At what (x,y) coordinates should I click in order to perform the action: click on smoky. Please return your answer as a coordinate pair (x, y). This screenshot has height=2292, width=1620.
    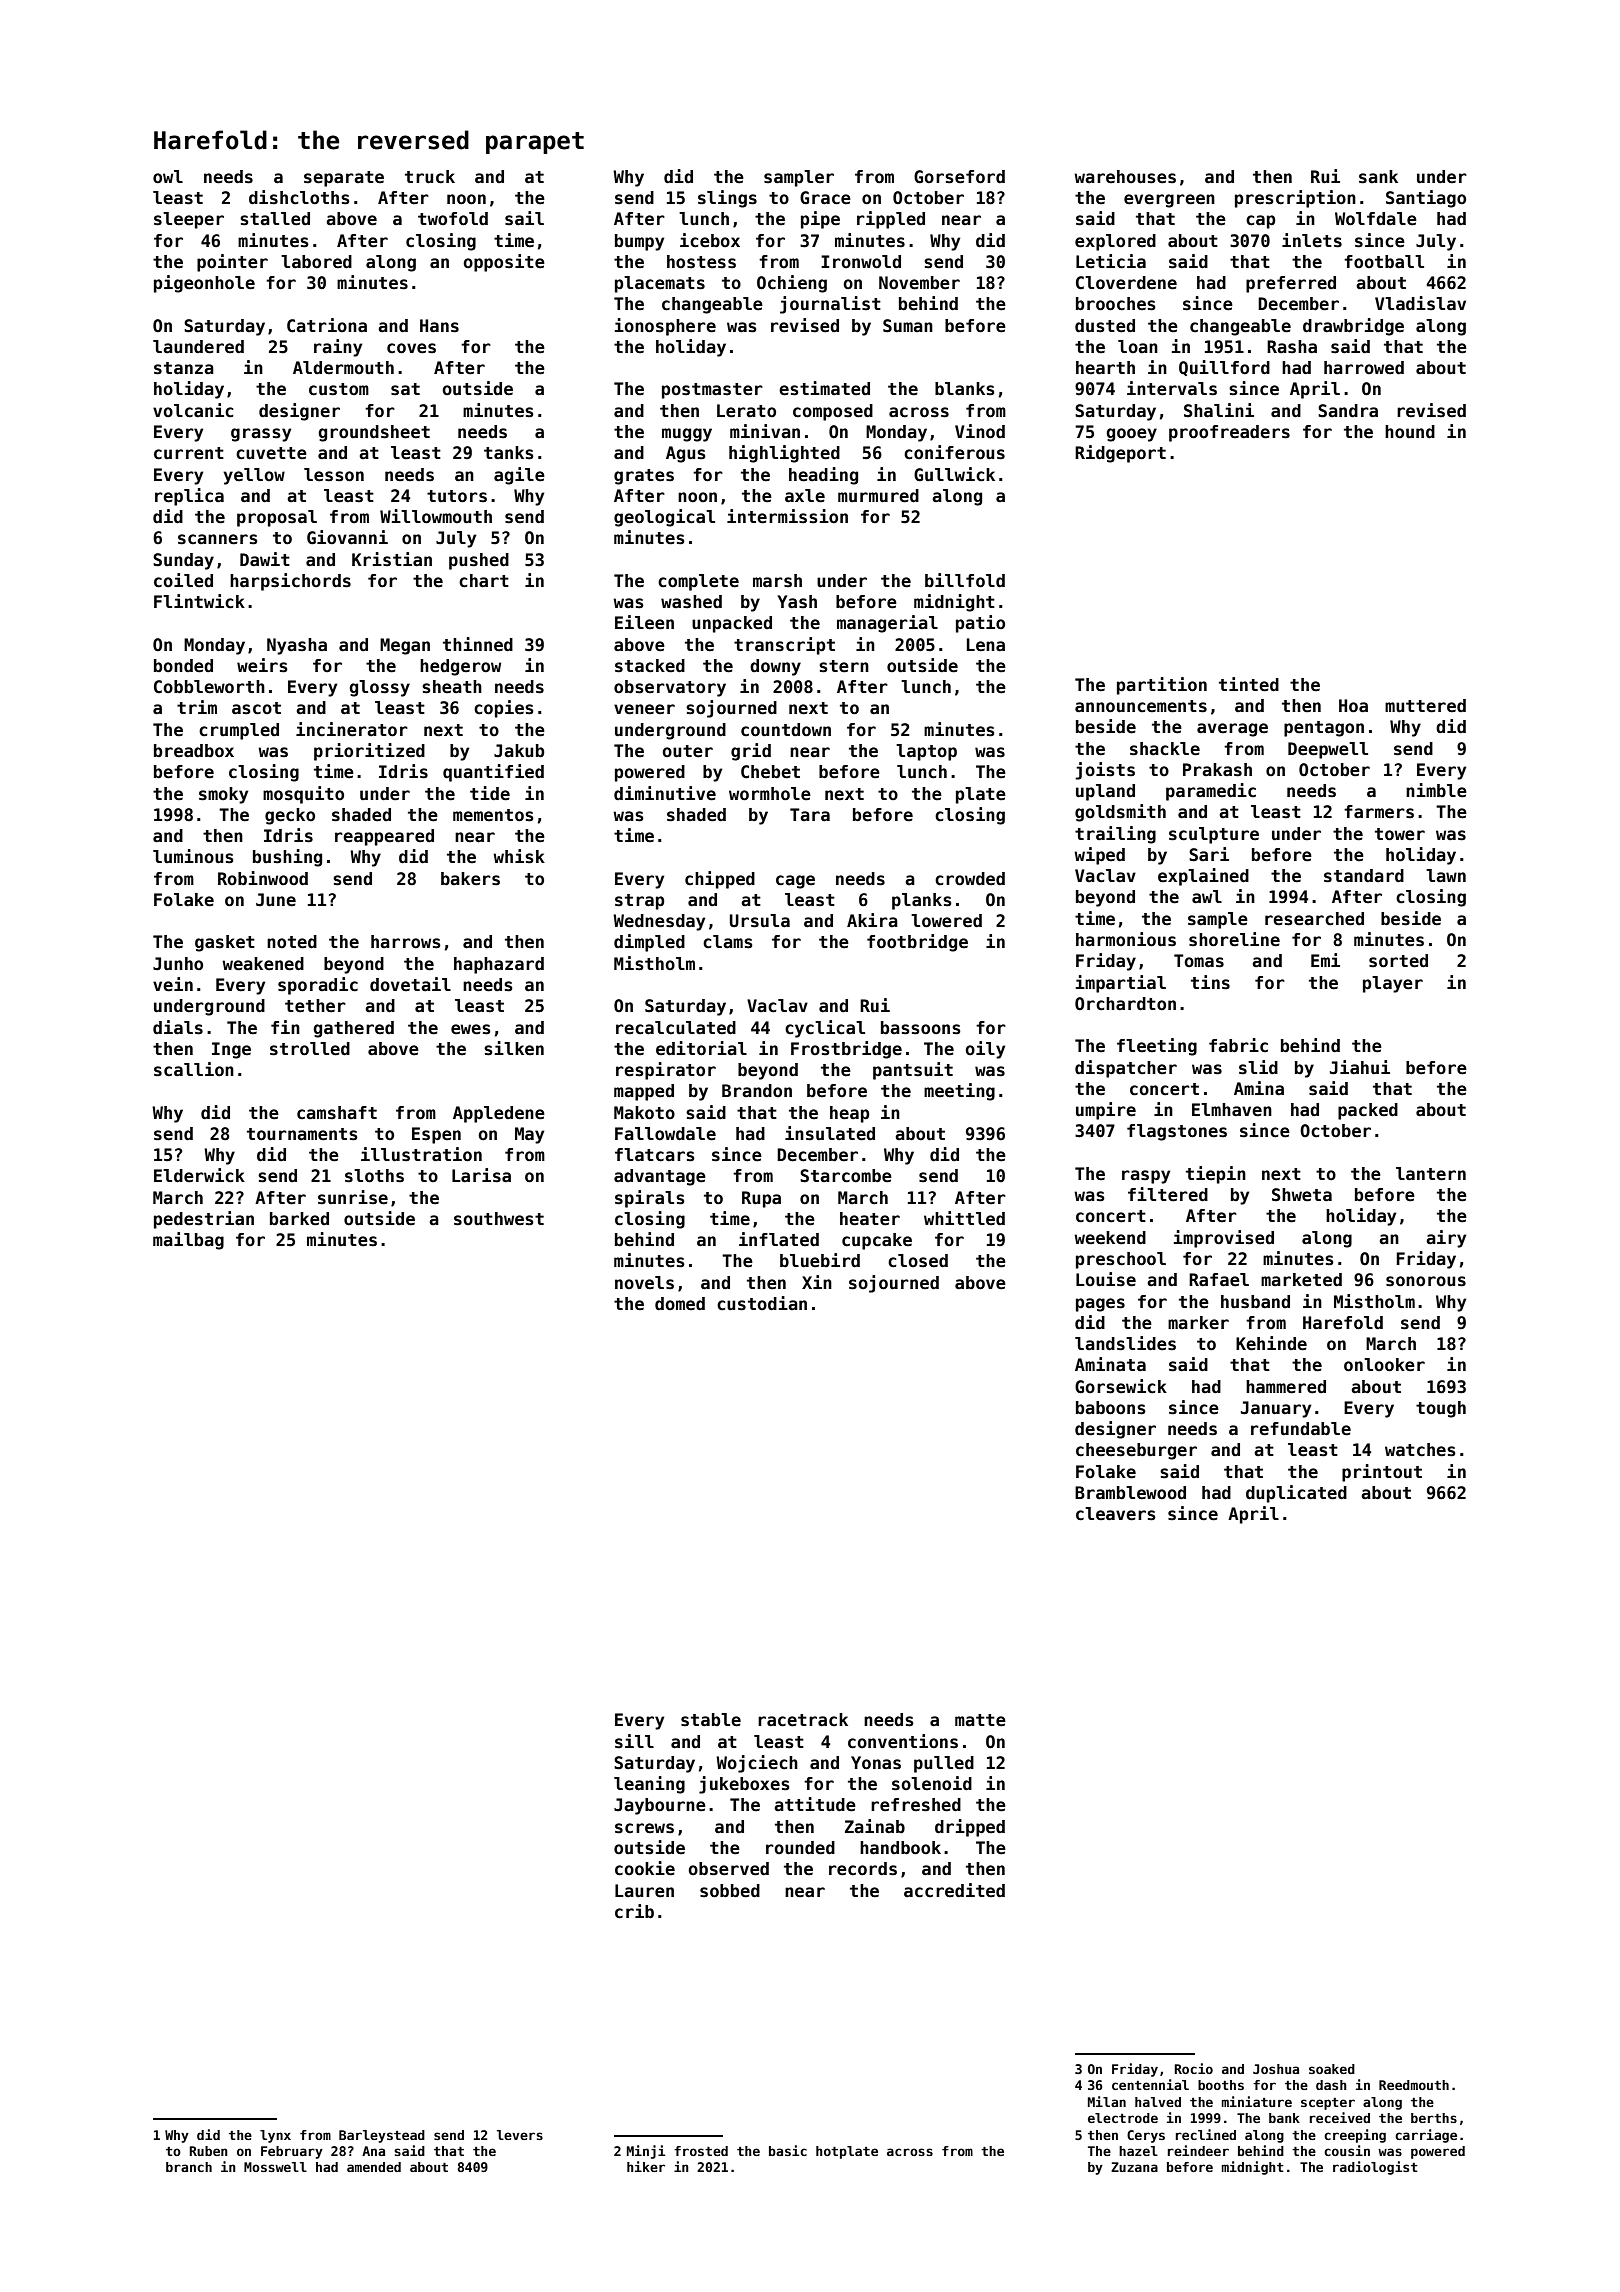
    Looking at the image, I should click on (223, 795).
